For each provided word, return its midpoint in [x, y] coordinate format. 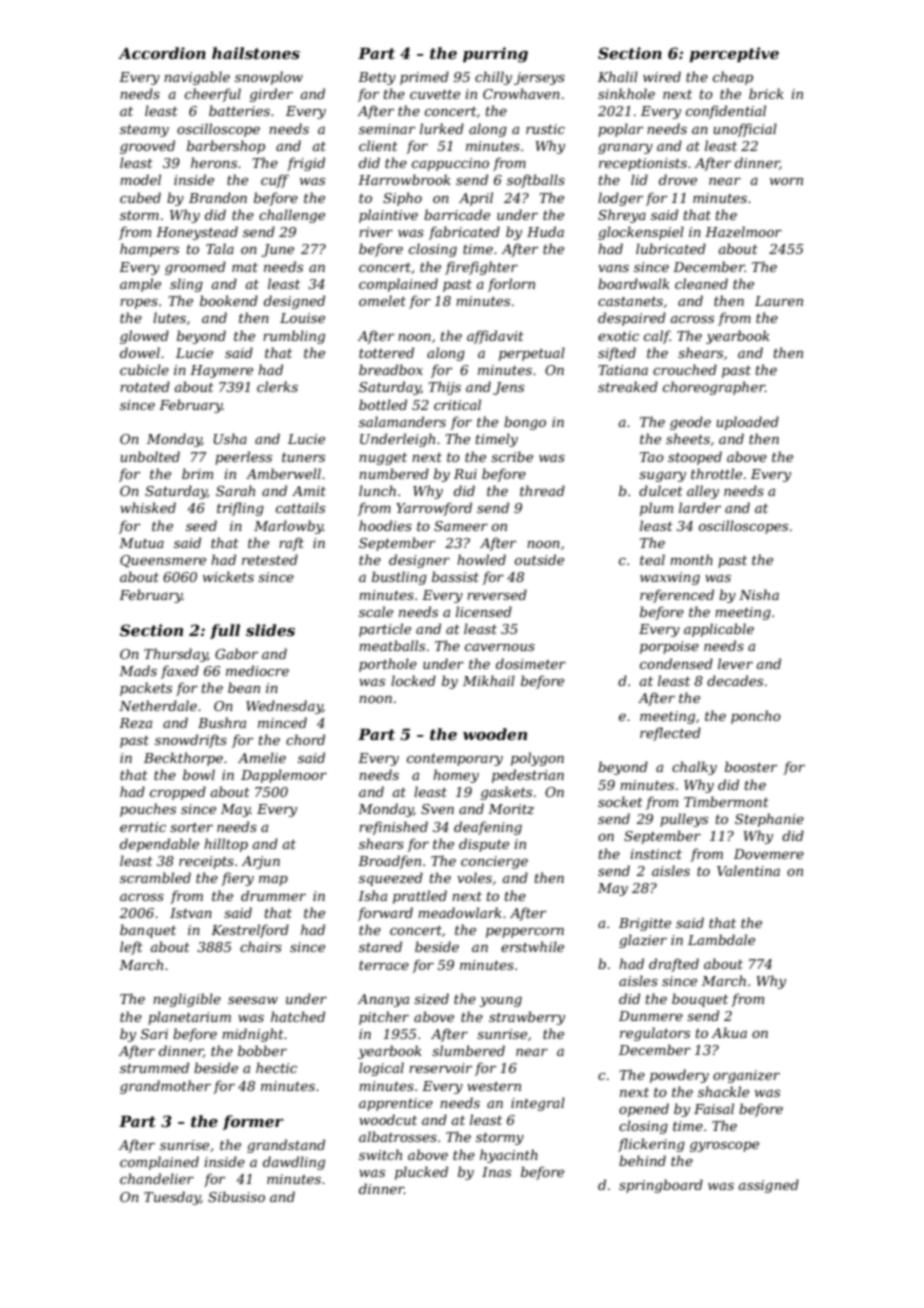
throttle [716, 473]
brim [197, 473]
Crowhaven [521, 93]
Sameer [461, 526]
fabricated [464, 233]
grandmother [165, 1087]
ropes [139, 304]
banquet [148, 931]
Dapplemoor [284, 776]
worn [786, 181]
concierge [494, 862]
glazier [643, 941]
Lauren [779, 301]
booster [751, 766]
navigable [197, 78]
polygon [537, 759]
